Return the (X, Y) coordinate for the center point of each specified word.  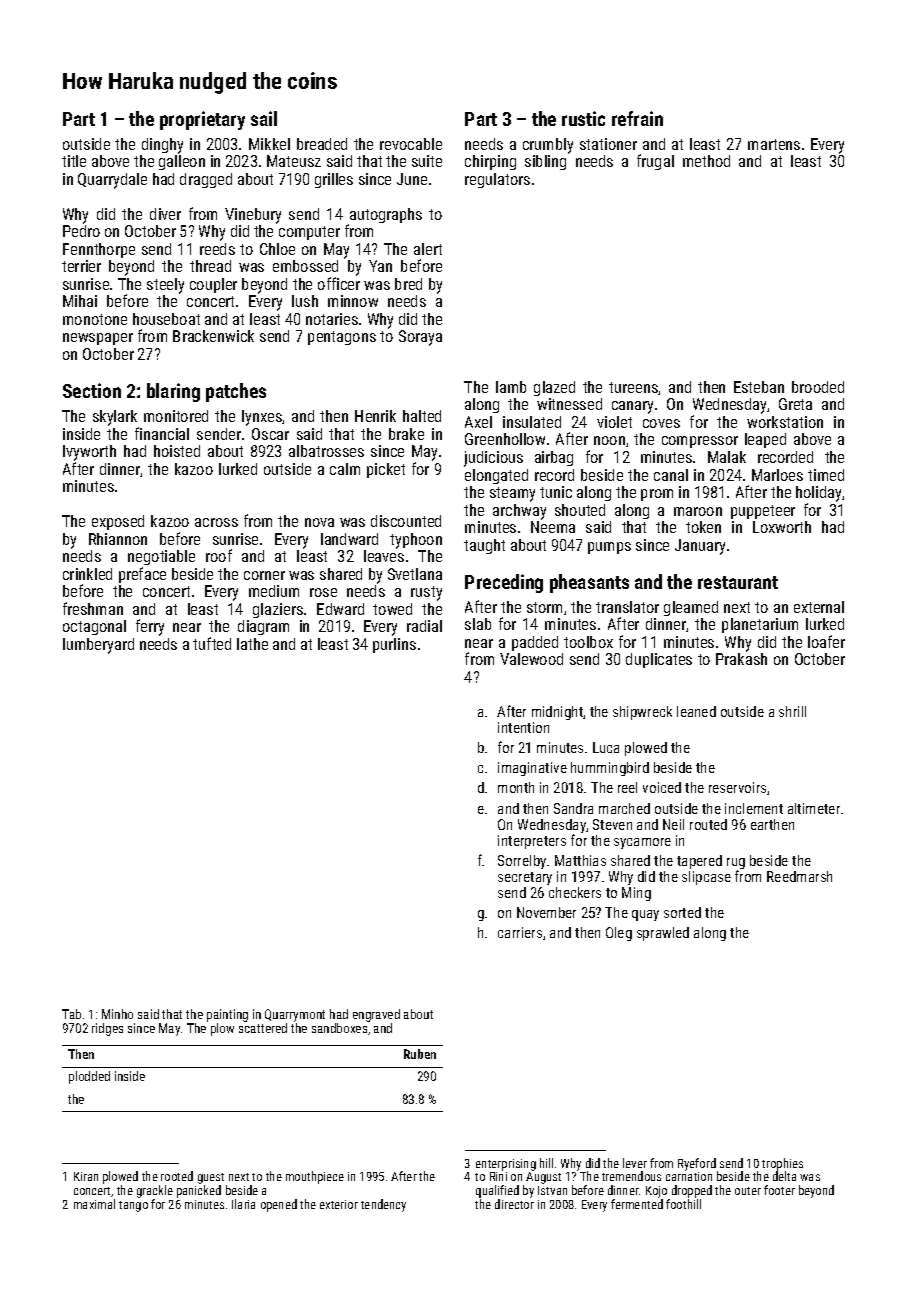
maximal (94, 1204)
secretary (525, 878)
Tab (71, 1014)
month (516, 787)
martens (774, 144)
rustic (583, 118)
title (74, 161)
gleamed (691, 608)
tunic (556, 492)
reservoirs (737, 787)
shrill (792, 711)
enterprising (506, 1165)
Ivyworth (89, 453)
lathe (252, 644)
